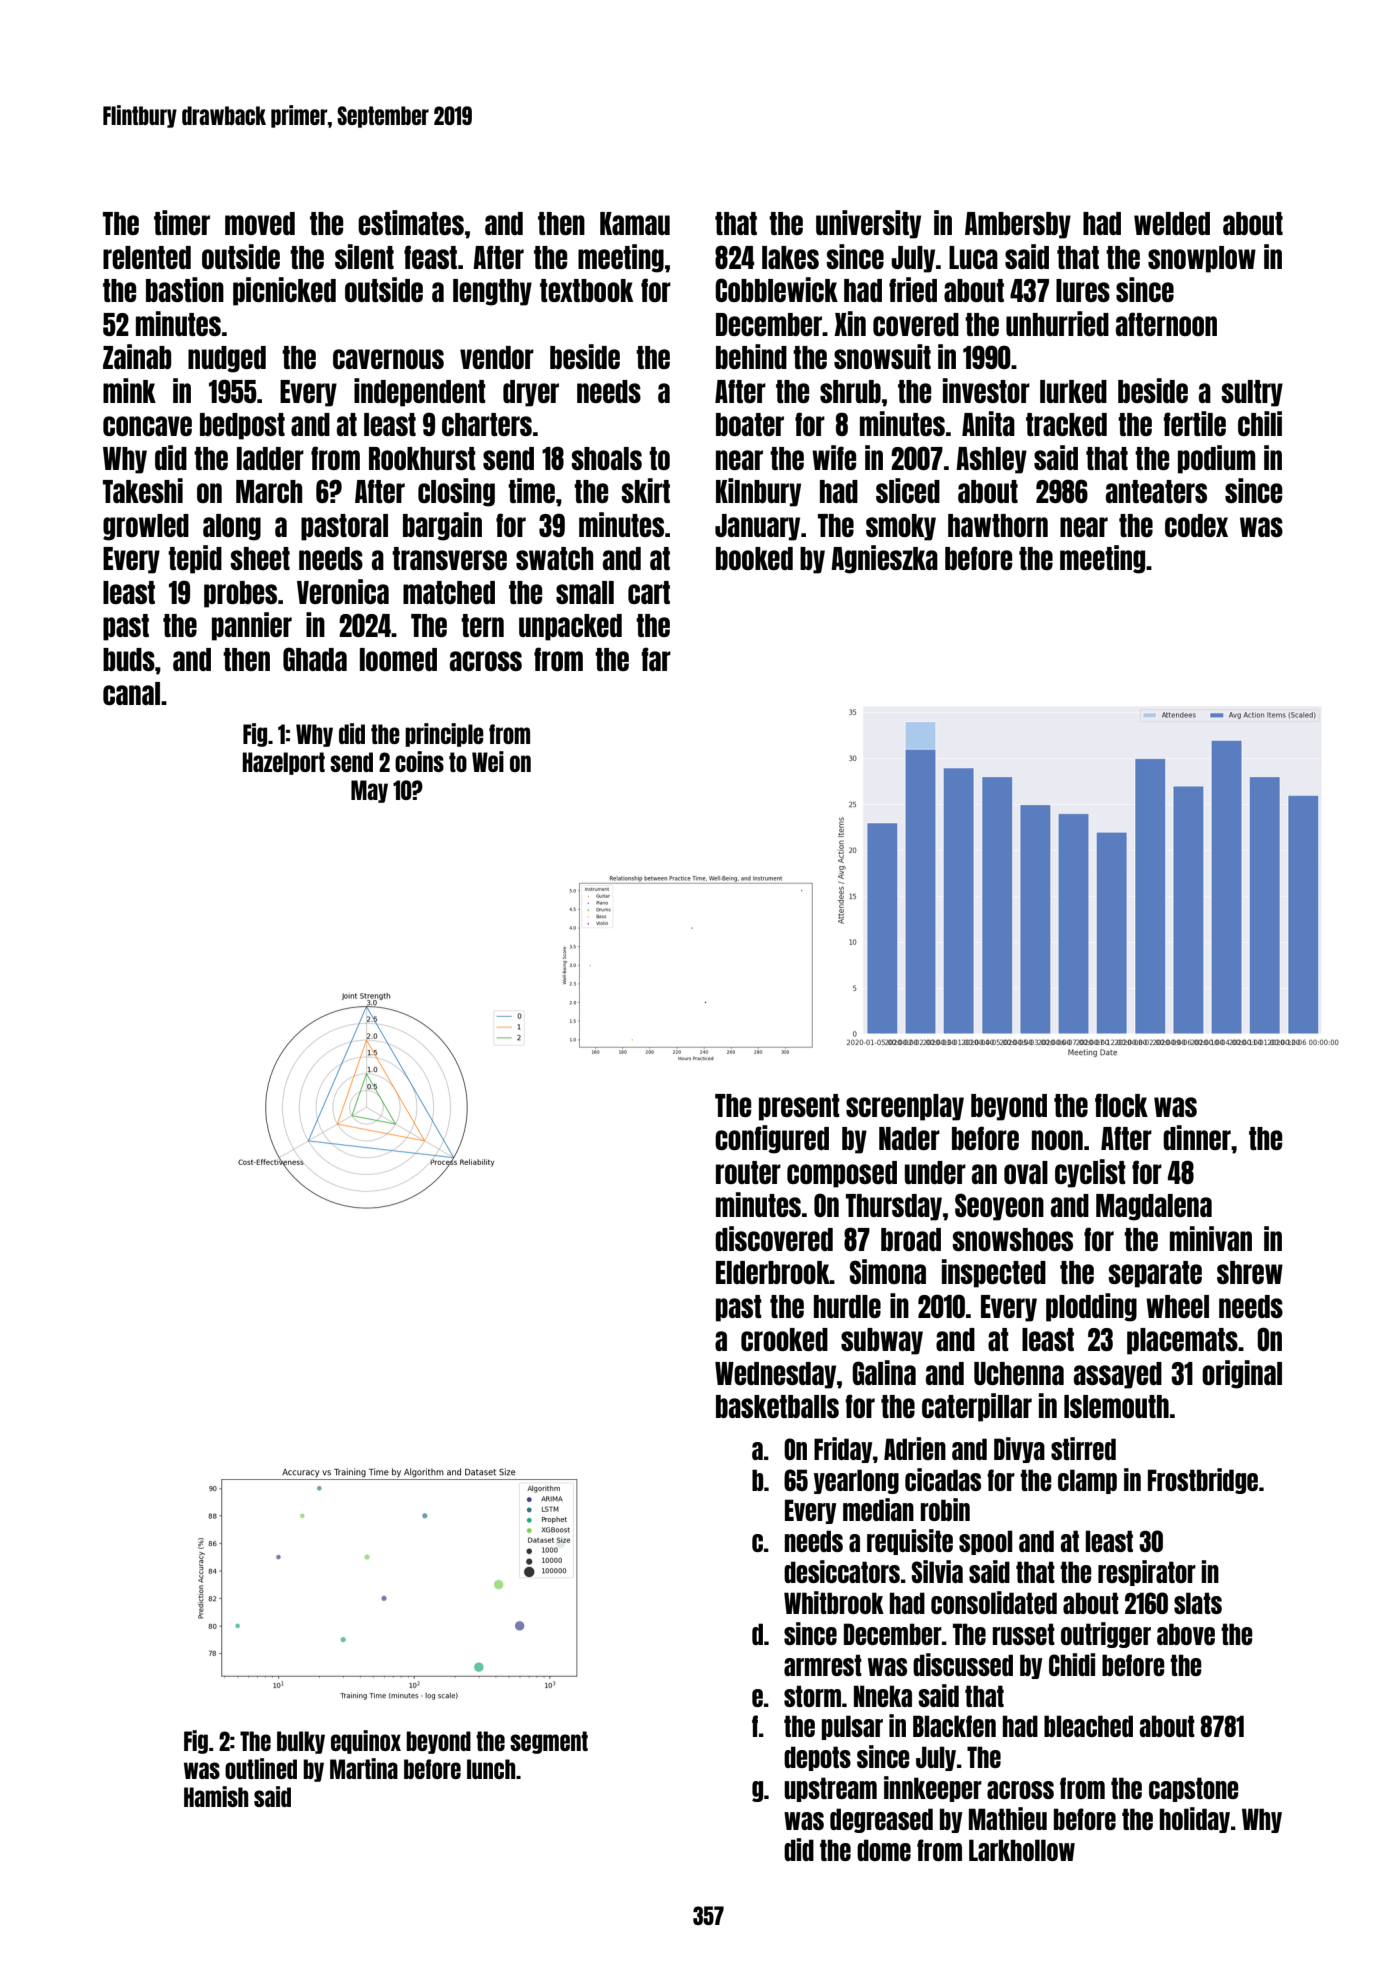  Describe the element at coordinates (216, 1796) in the screenshot. I see `Hamish` at that location.
